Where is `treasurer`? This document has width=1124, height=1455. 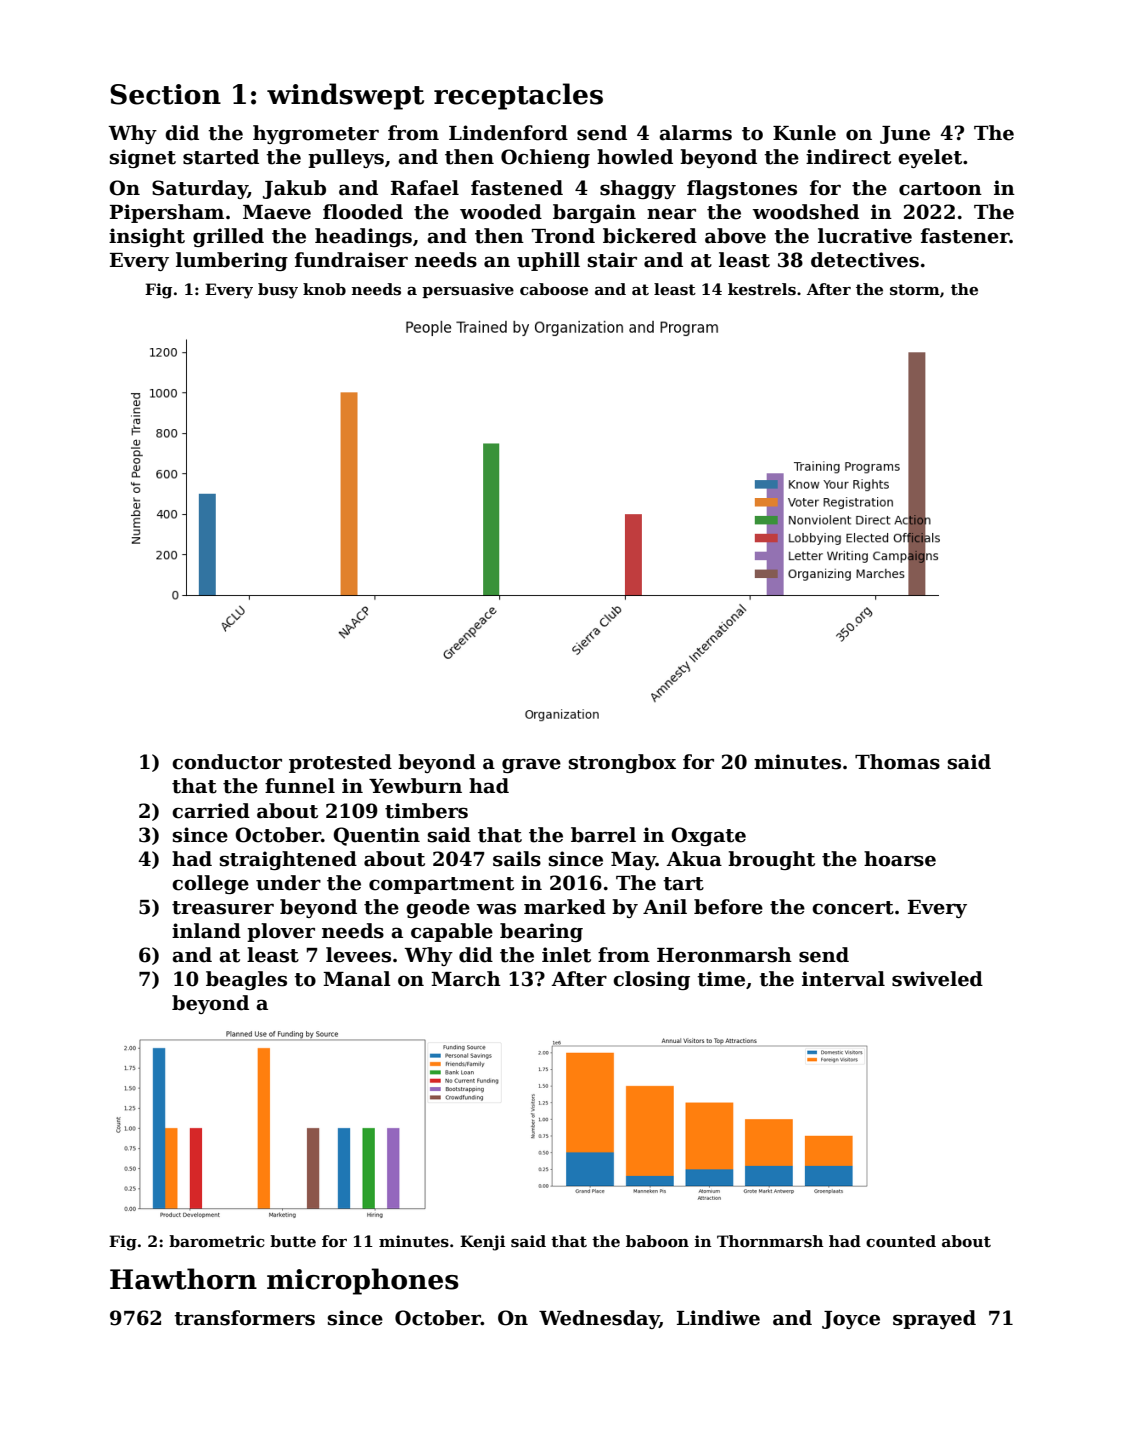
treasurer is located at coordinates (223, 908).
